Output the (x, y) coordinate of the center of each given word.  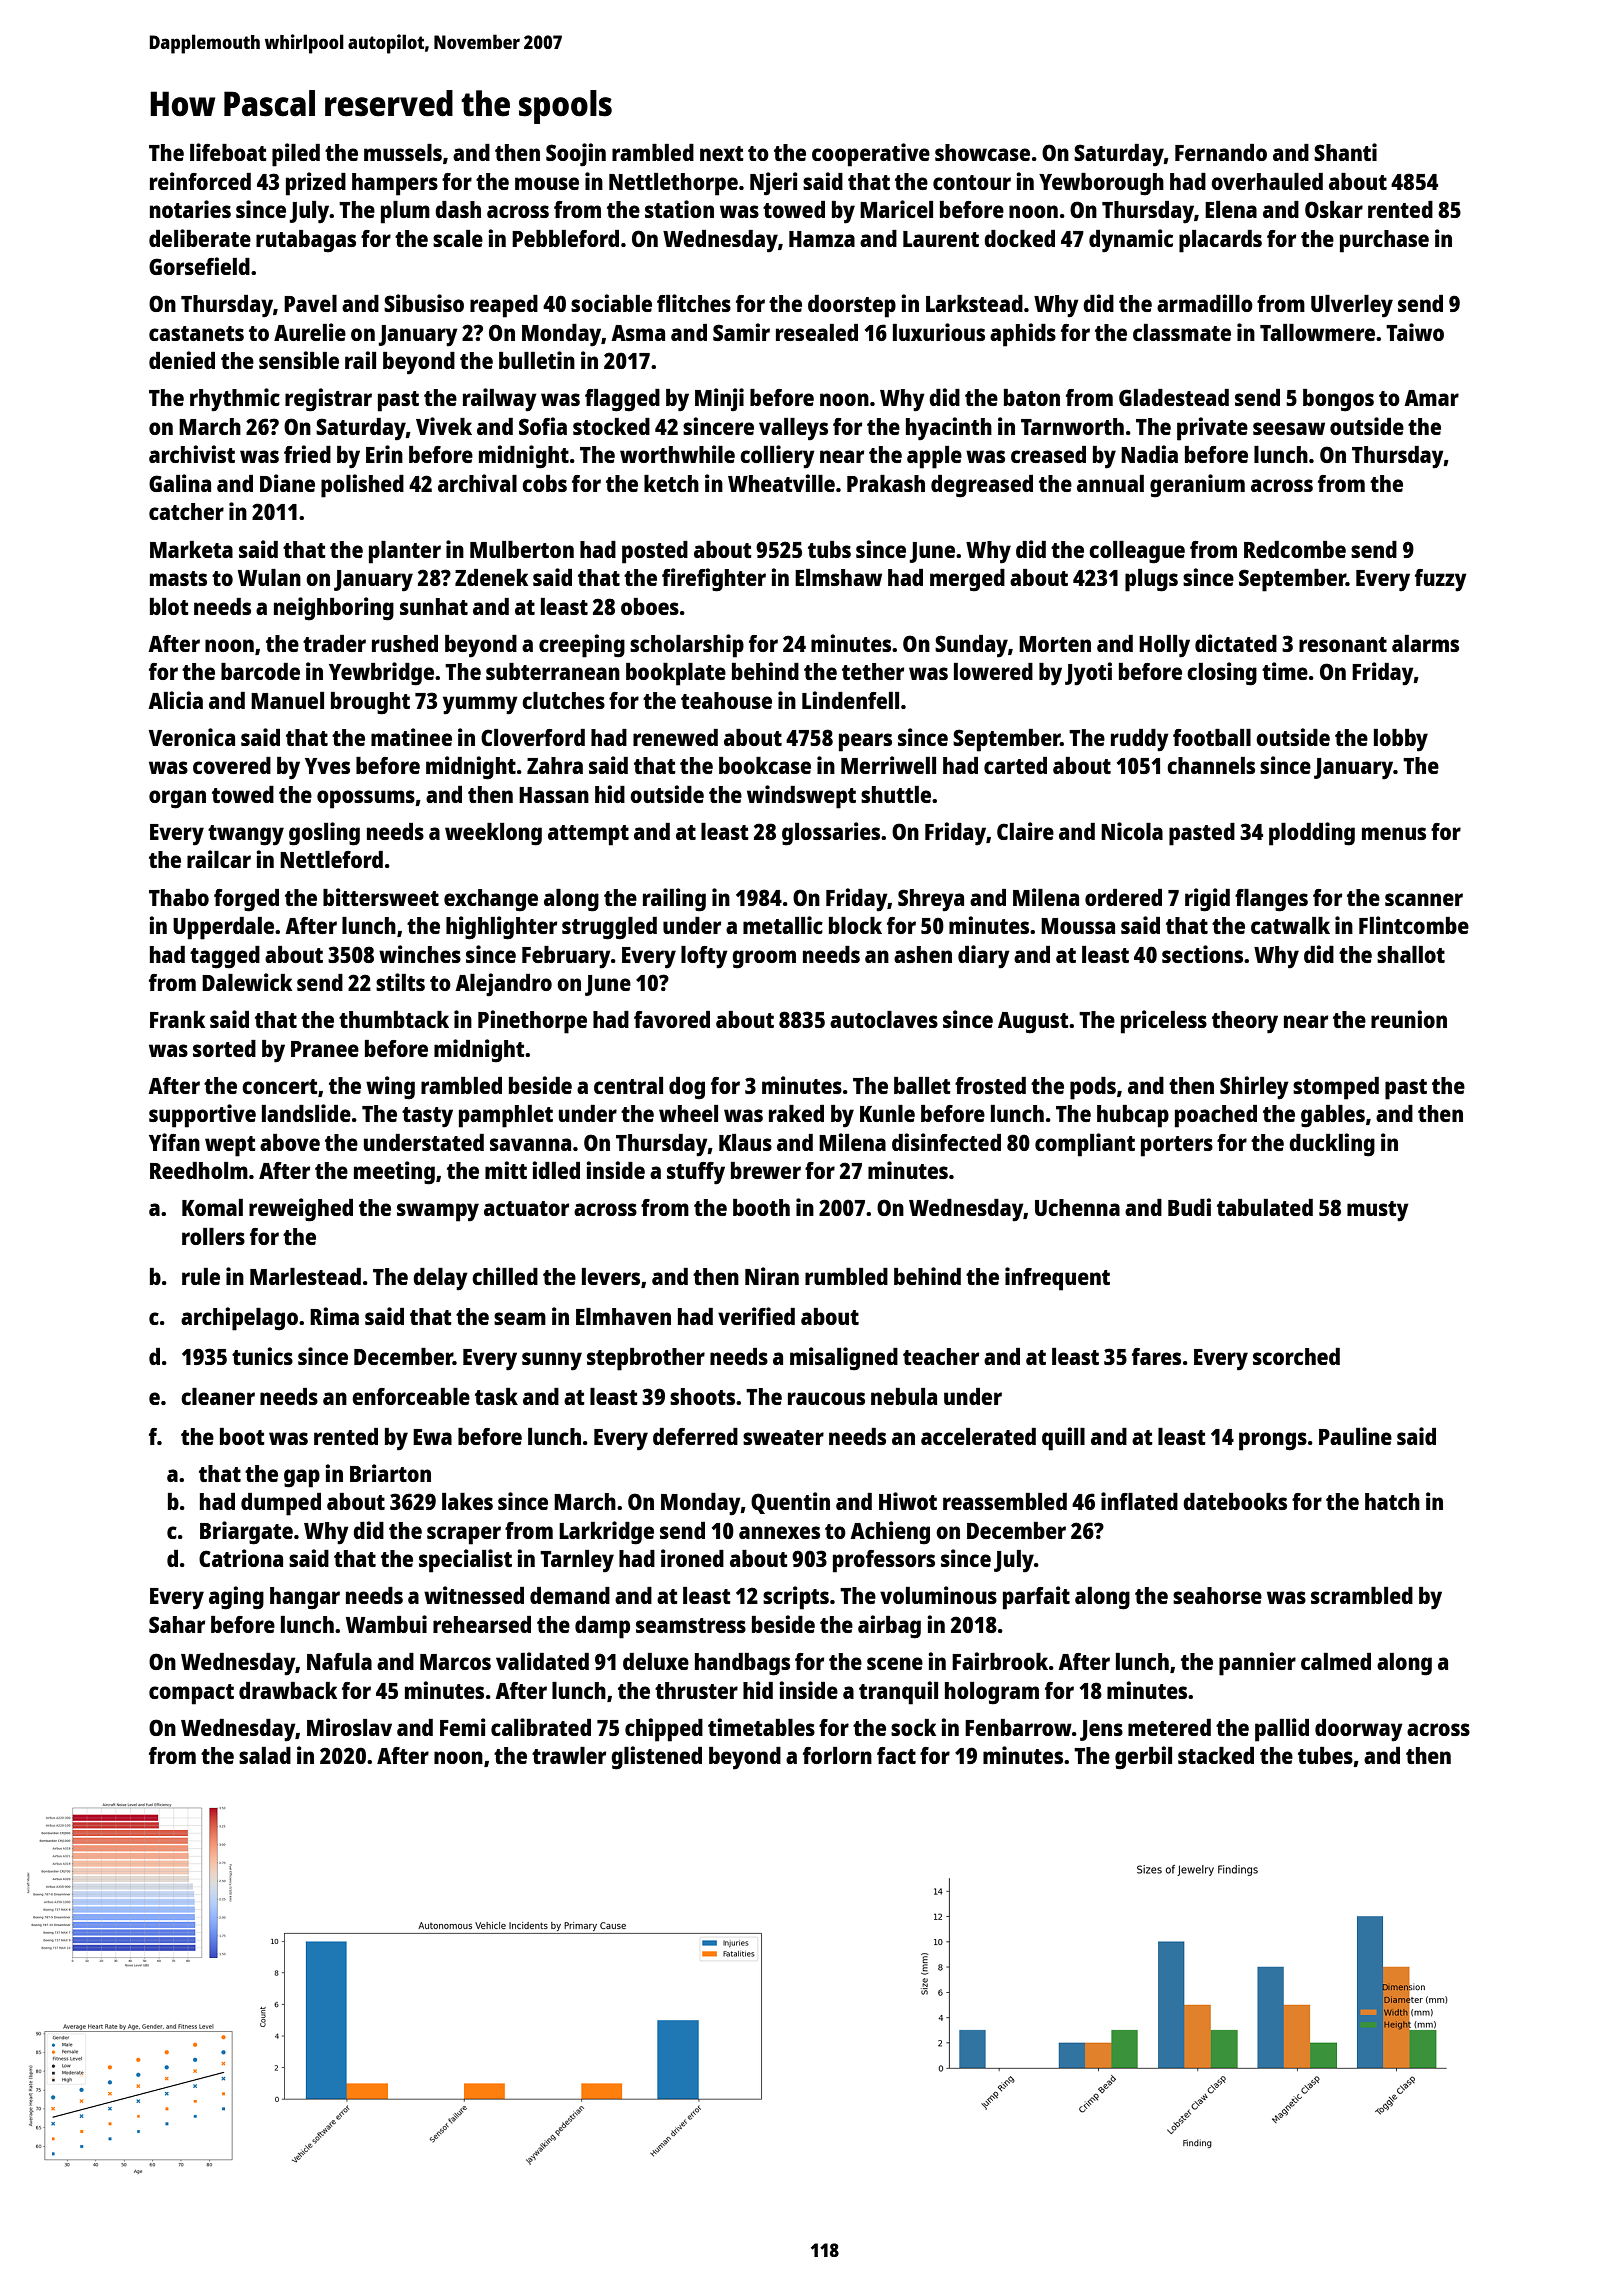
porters (1177, 1146)
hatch (1392, 1501)
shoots (702, 1396)
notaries (190, 209)
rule (201, 1276)
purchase (1384, 241)
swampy (438, 1212)
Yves (327, 766)
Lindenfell (850, 700)
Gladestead (1174, 397)
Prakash (886, 483)
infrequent (1057, 1279)
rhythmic (235, 400)
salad (265, 1755)
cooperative (871, 155)
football (1212, 737)
